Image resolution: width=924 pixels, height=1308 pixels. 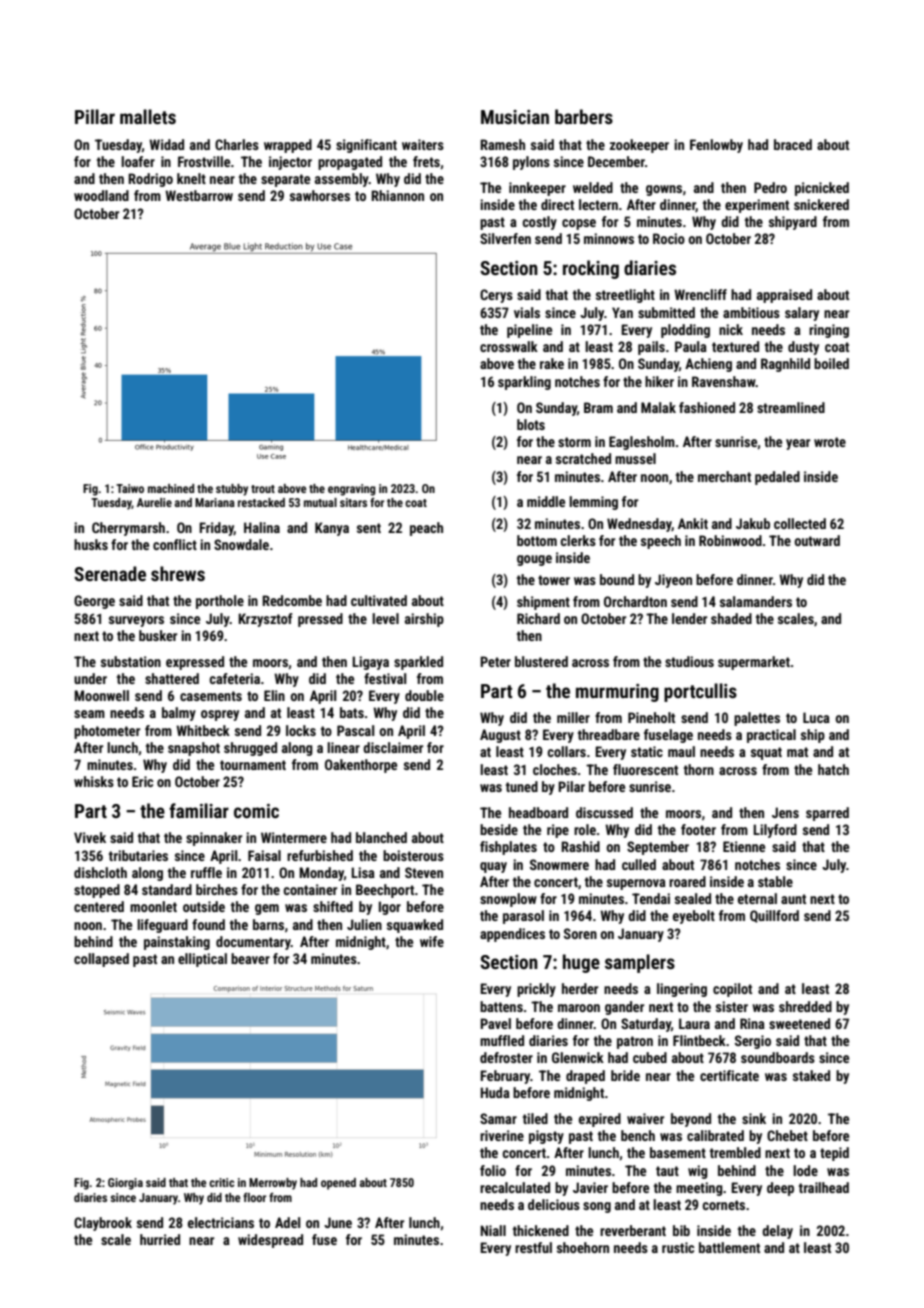 I want to click on Malak, so click(x=658, y=407).
